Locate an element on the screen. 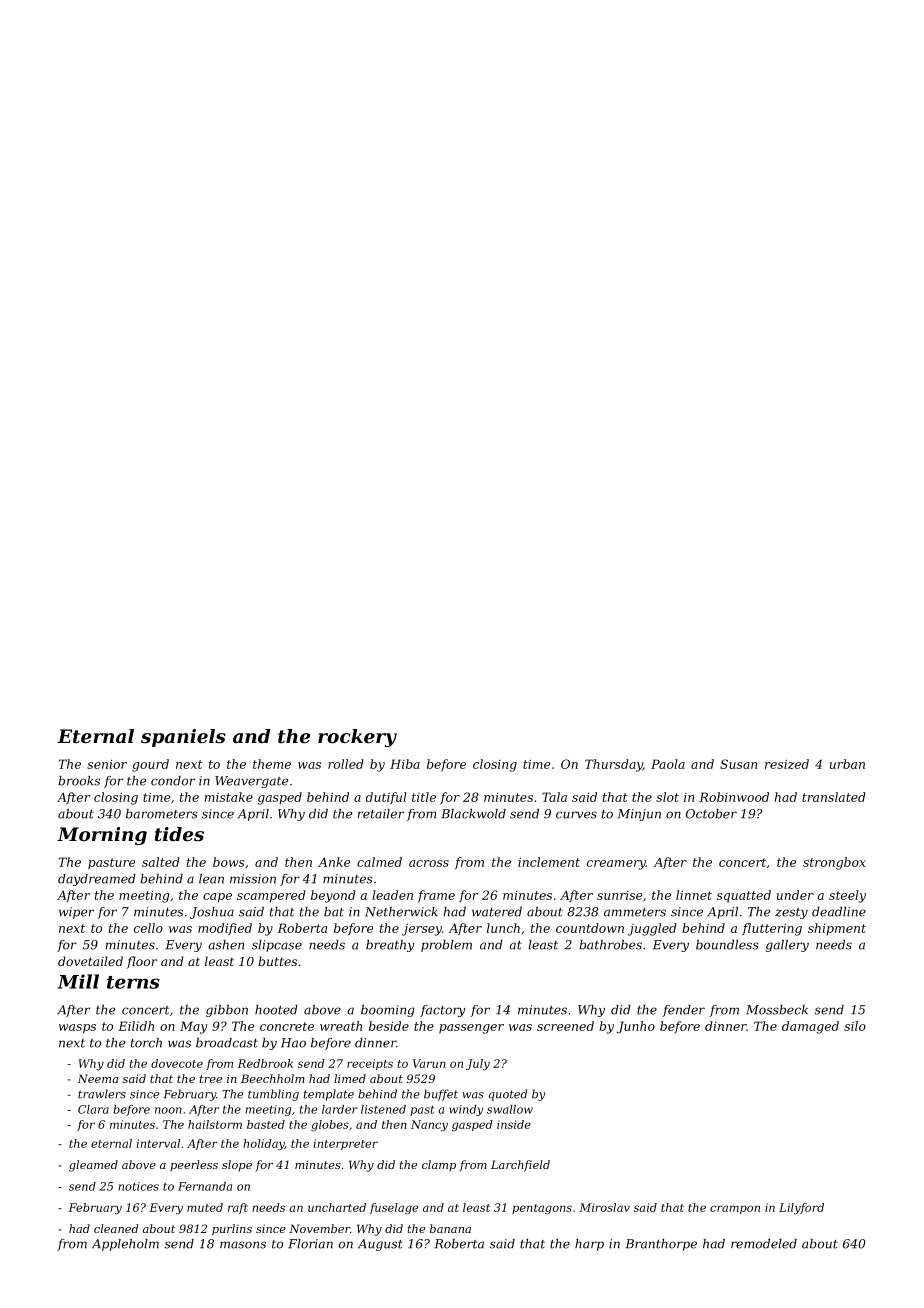 This screenshot has height=1308, width=924. Appleholm is located at coordinates (125, 1245).
